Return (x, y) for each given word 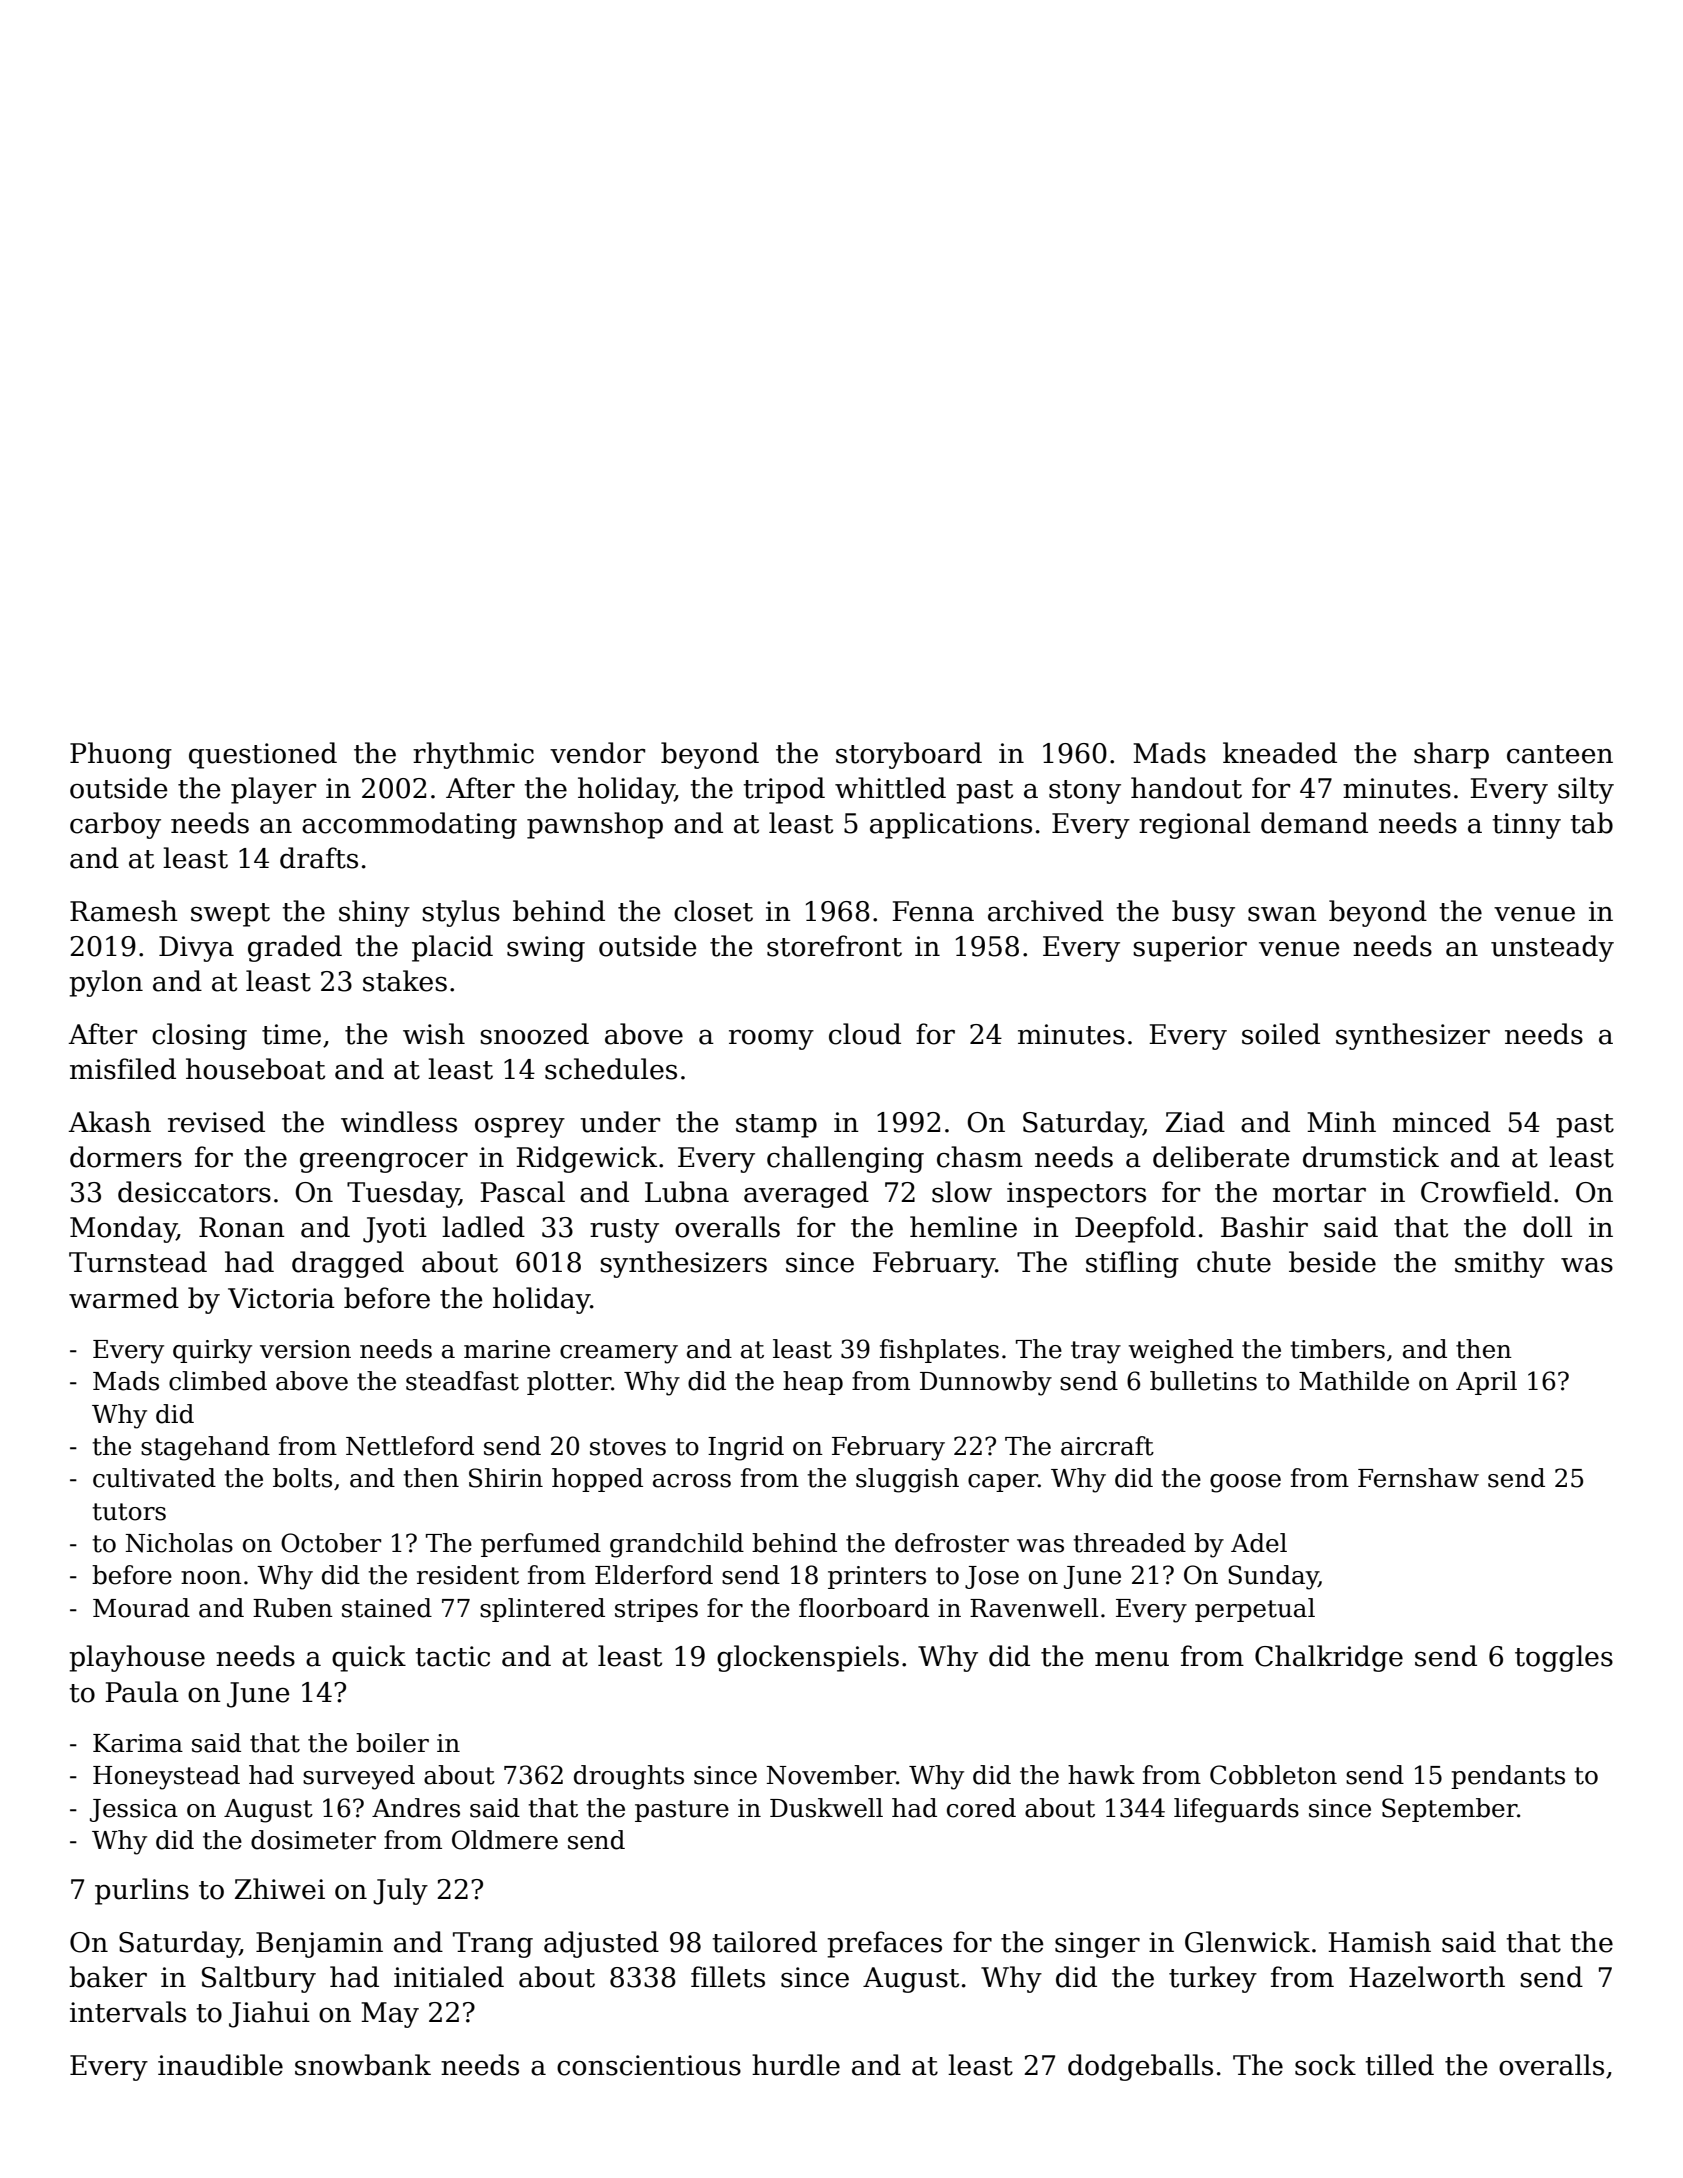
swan (1282, 914)
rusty (624, 1231)
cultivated (154, 1478)
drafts (319, 858)
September (1449, 1810)
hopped (597, 1480)
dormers (126, 1157)
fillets (728, 1977)
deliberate (1221, 1157)
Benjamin (319, 1945)
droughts (629, 1777)
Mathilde (1354, 1381)
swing (546, 949)
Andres (416, 1808)
